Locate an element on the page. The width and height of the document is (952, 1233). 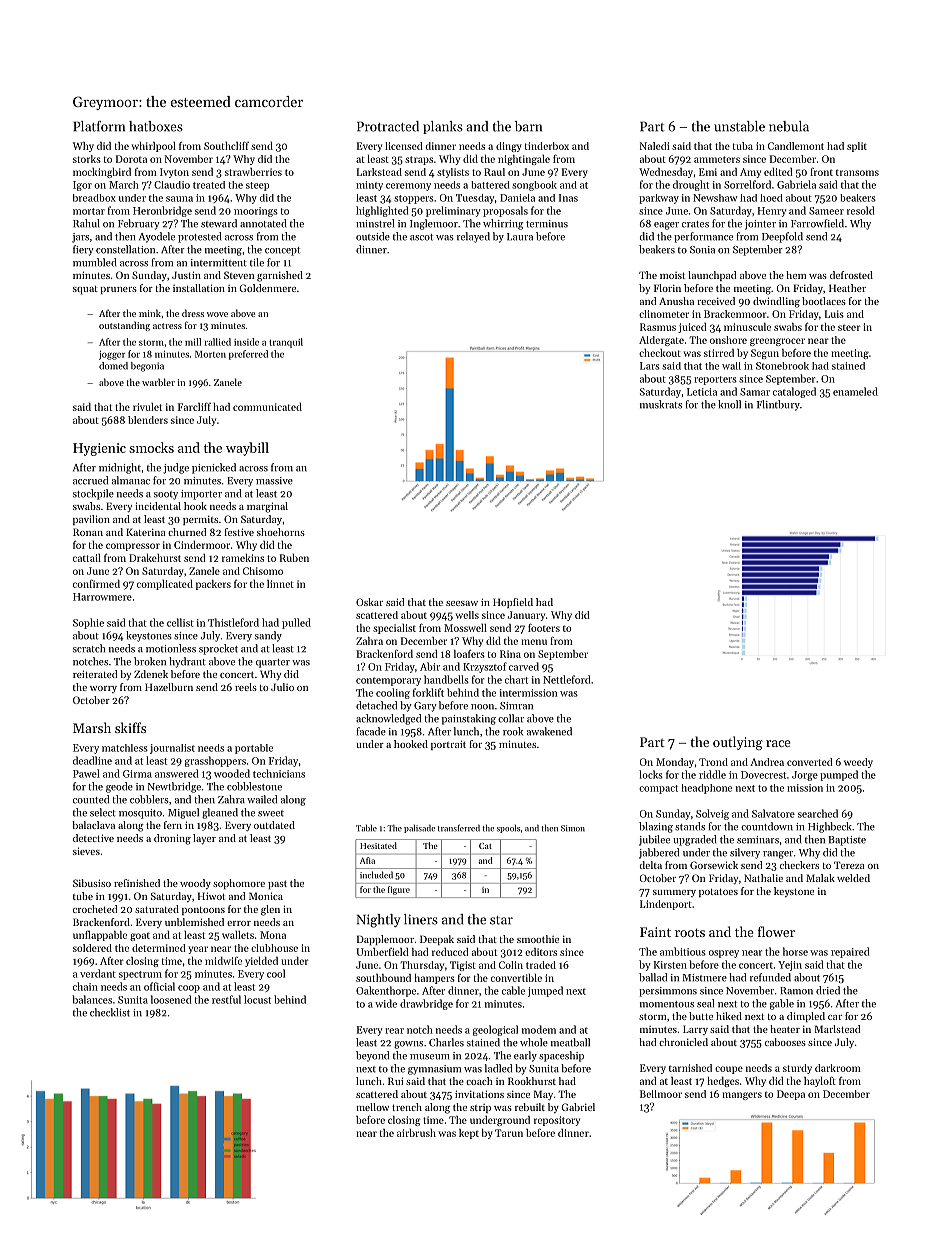
checklist is located at coordinates (110, 1012).
